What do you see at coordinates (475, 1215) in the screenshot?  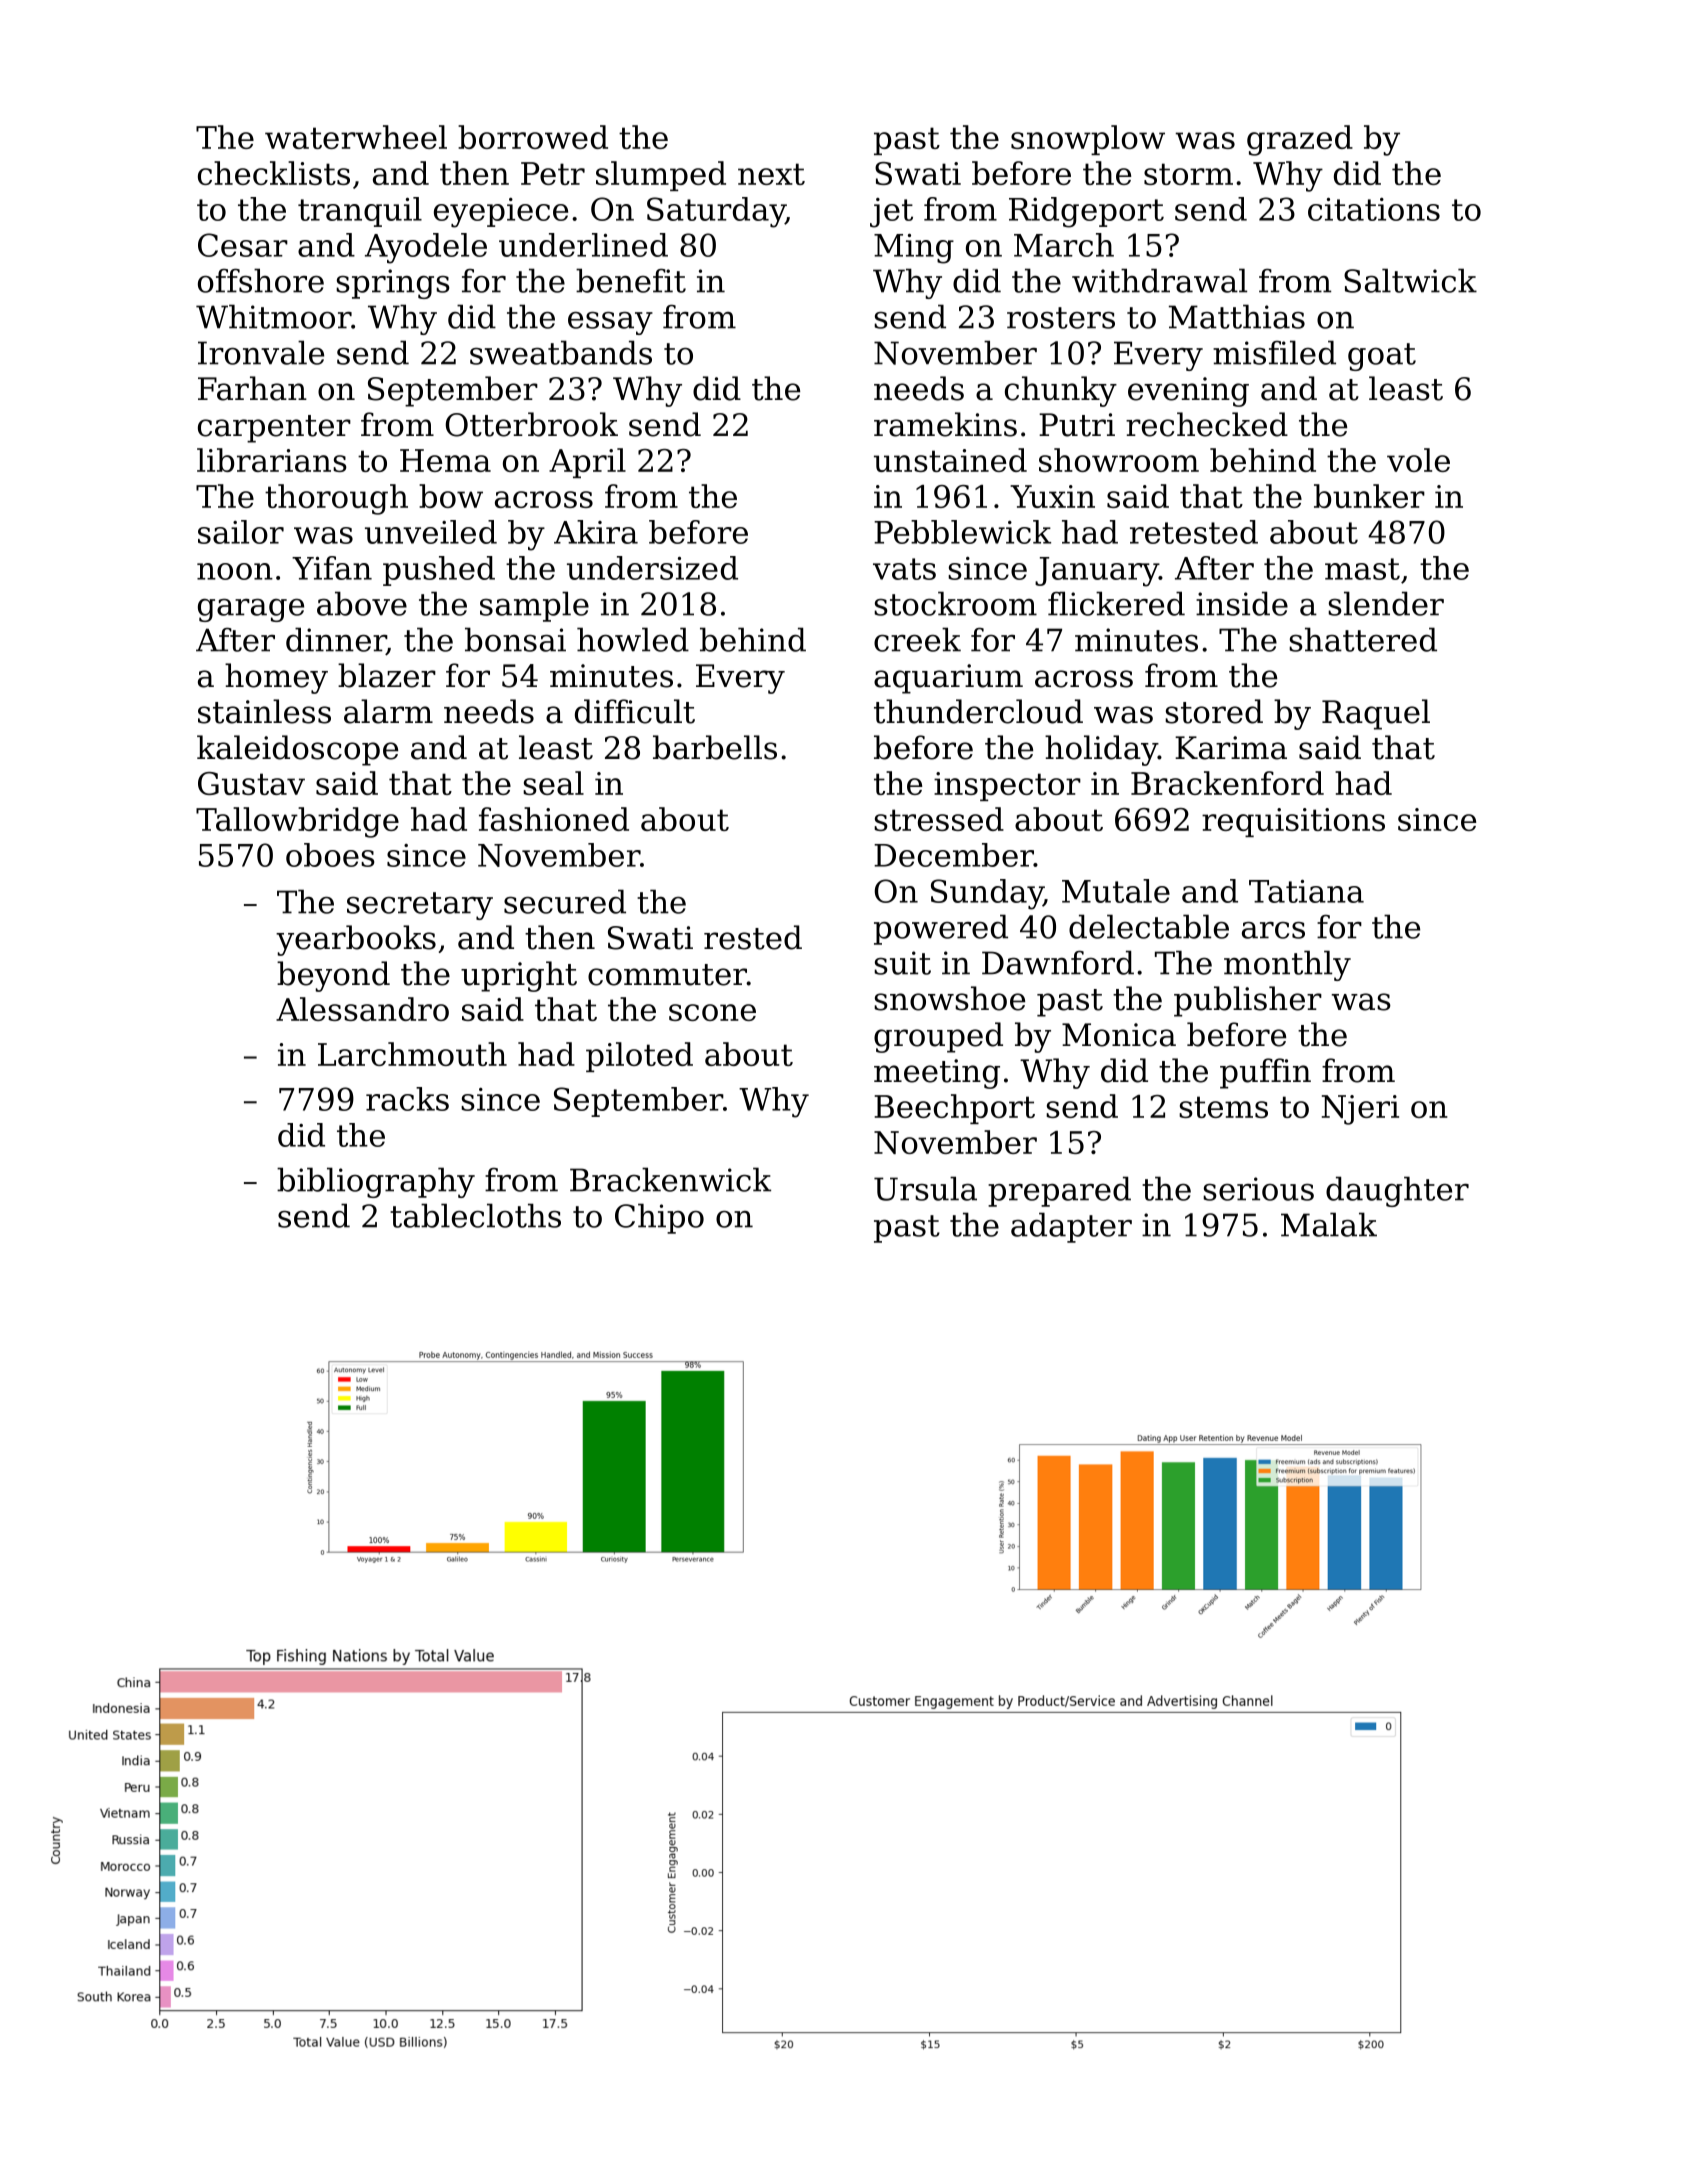 I see `tablecloths` at bounding box center [475, 1215].
